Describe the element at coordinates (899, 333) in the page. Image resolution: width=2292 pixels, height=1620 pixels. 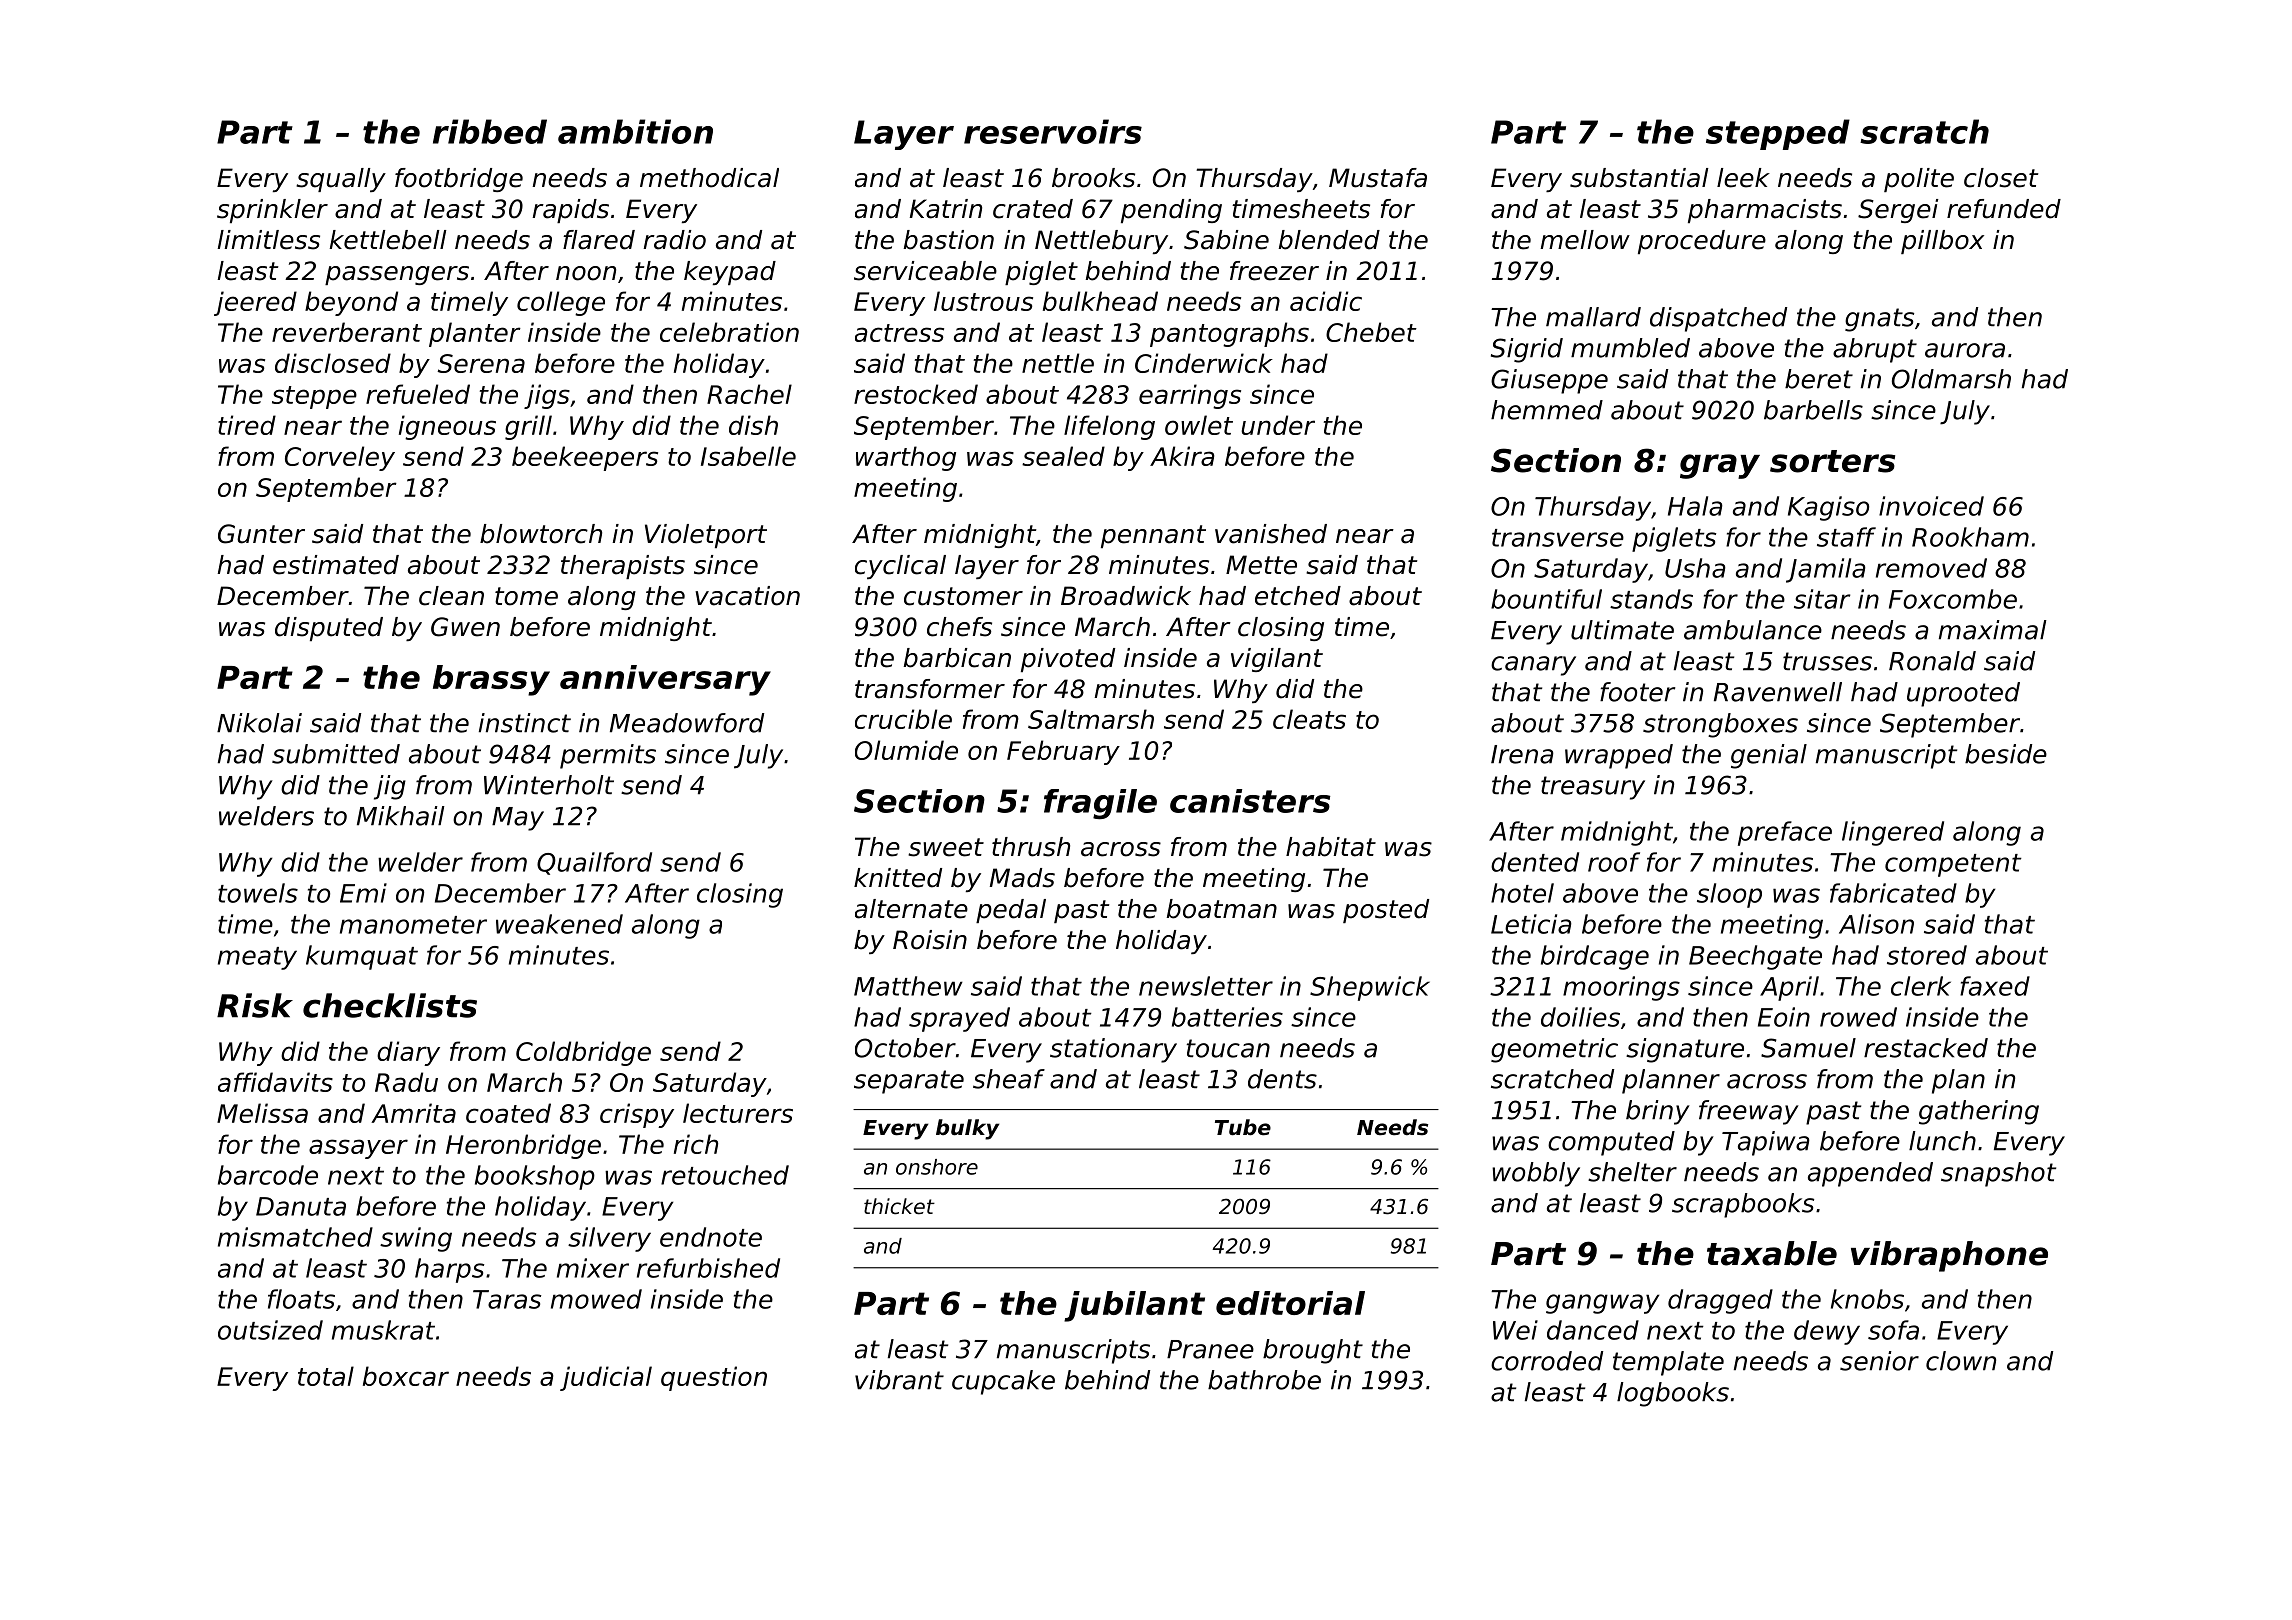
I see `actress` at that location.
